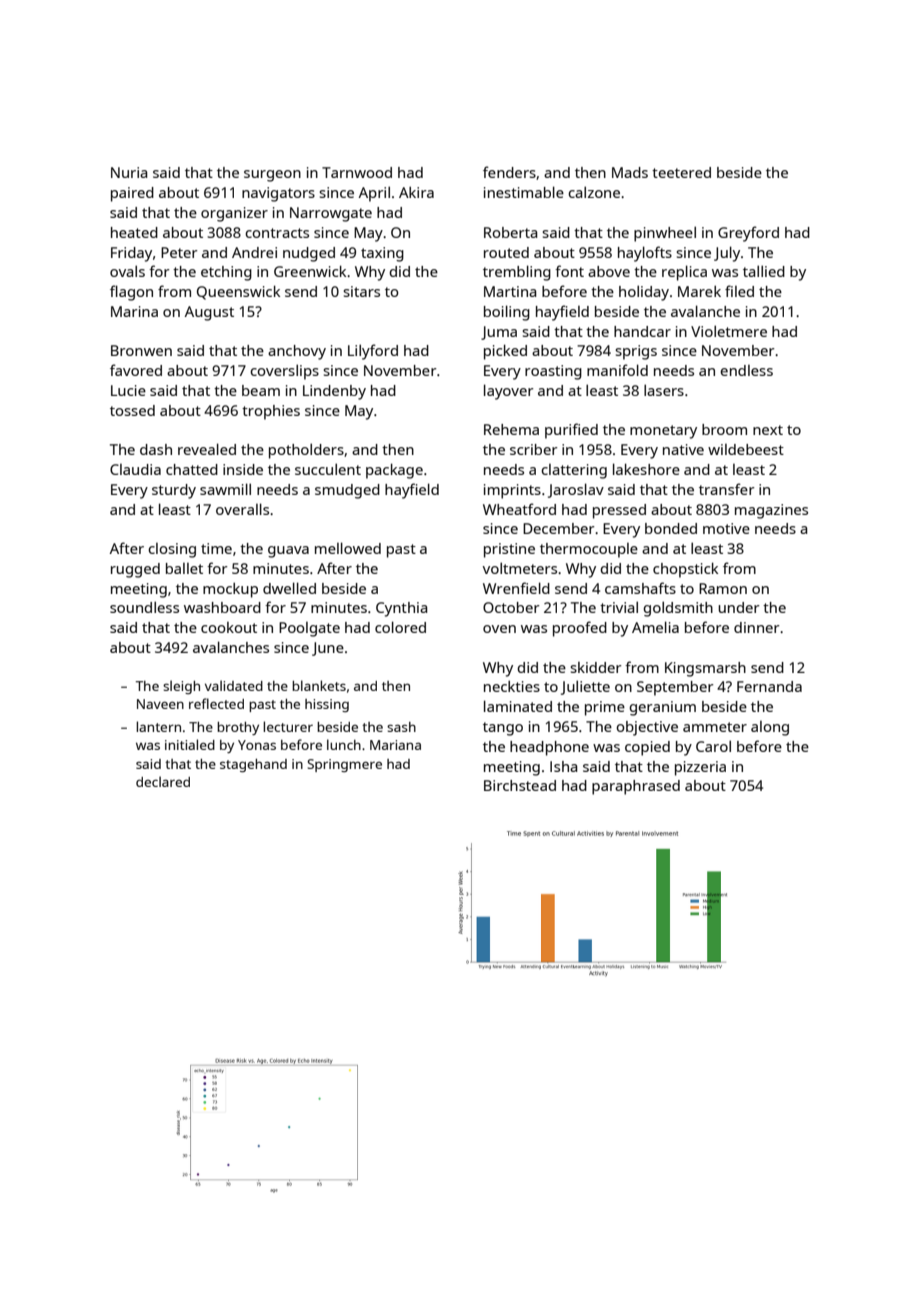  I want to click on Akira, so click(416, 192).
